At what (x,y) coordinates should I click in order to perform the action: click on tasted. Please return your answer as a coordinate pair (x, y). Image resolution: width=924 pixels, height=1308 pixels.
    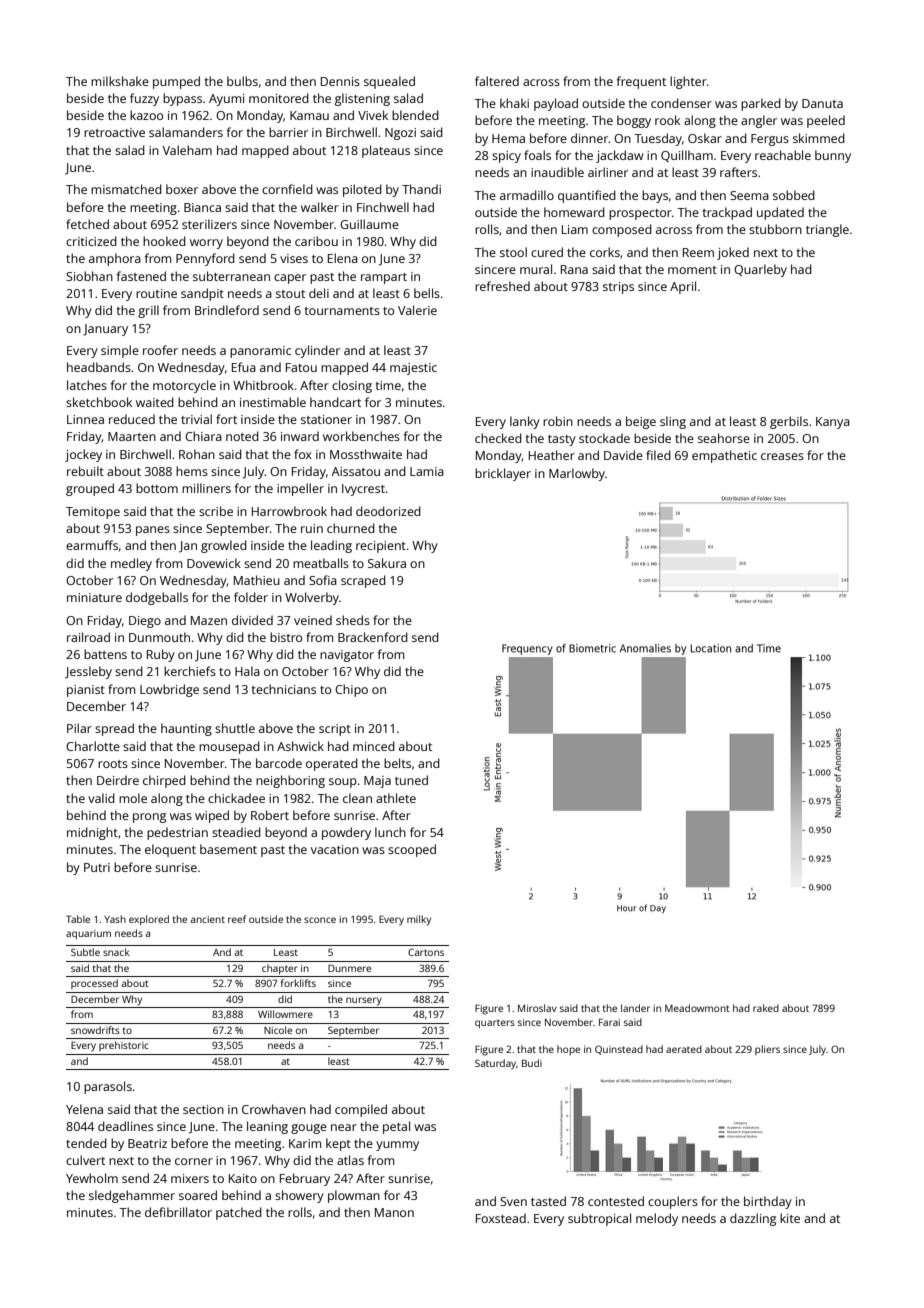
    Looking at the image, I should click on (548, 1201).
